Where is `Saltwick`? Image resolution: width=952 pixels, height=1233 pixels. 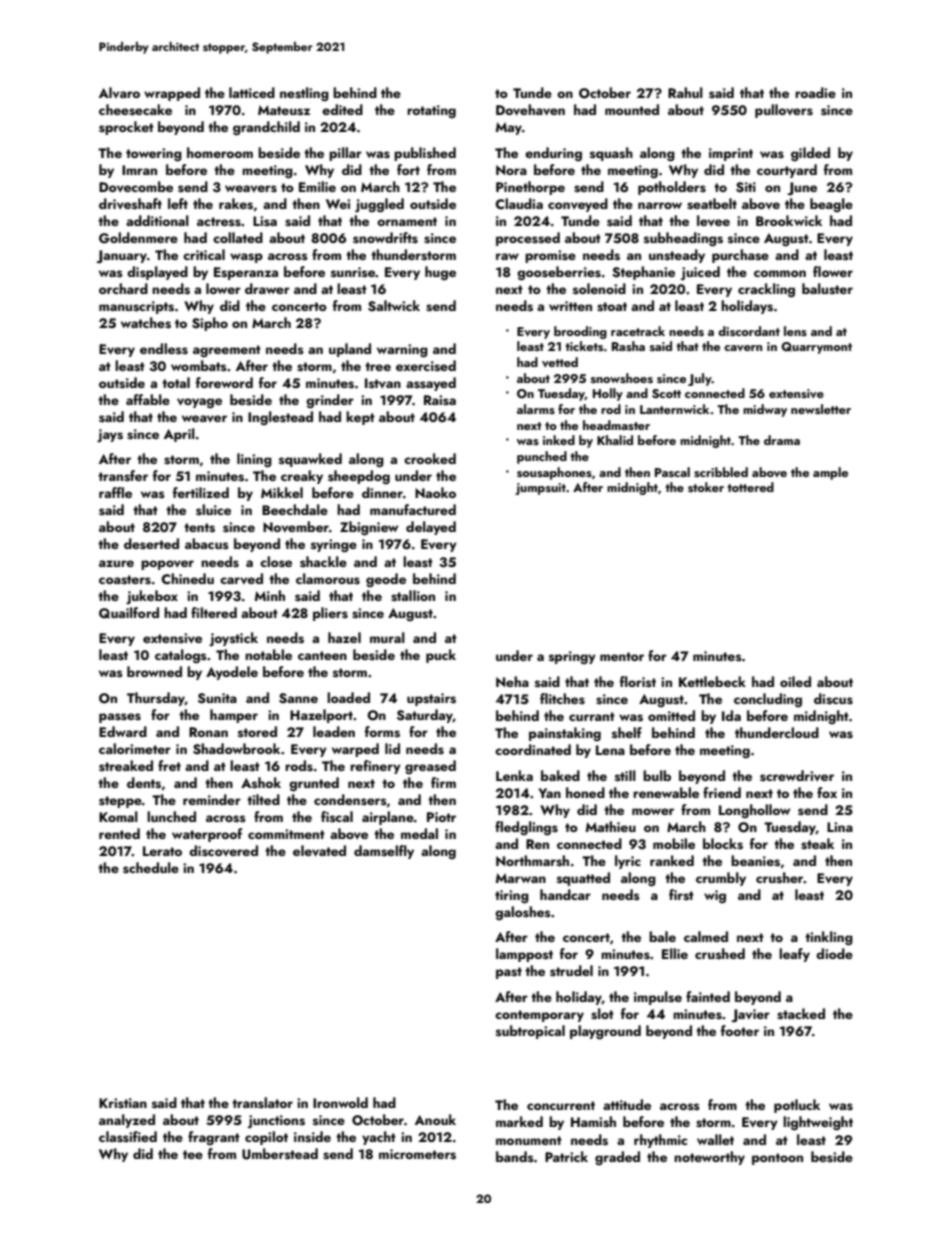 Saltwick is located at coordinates (394, 306).
